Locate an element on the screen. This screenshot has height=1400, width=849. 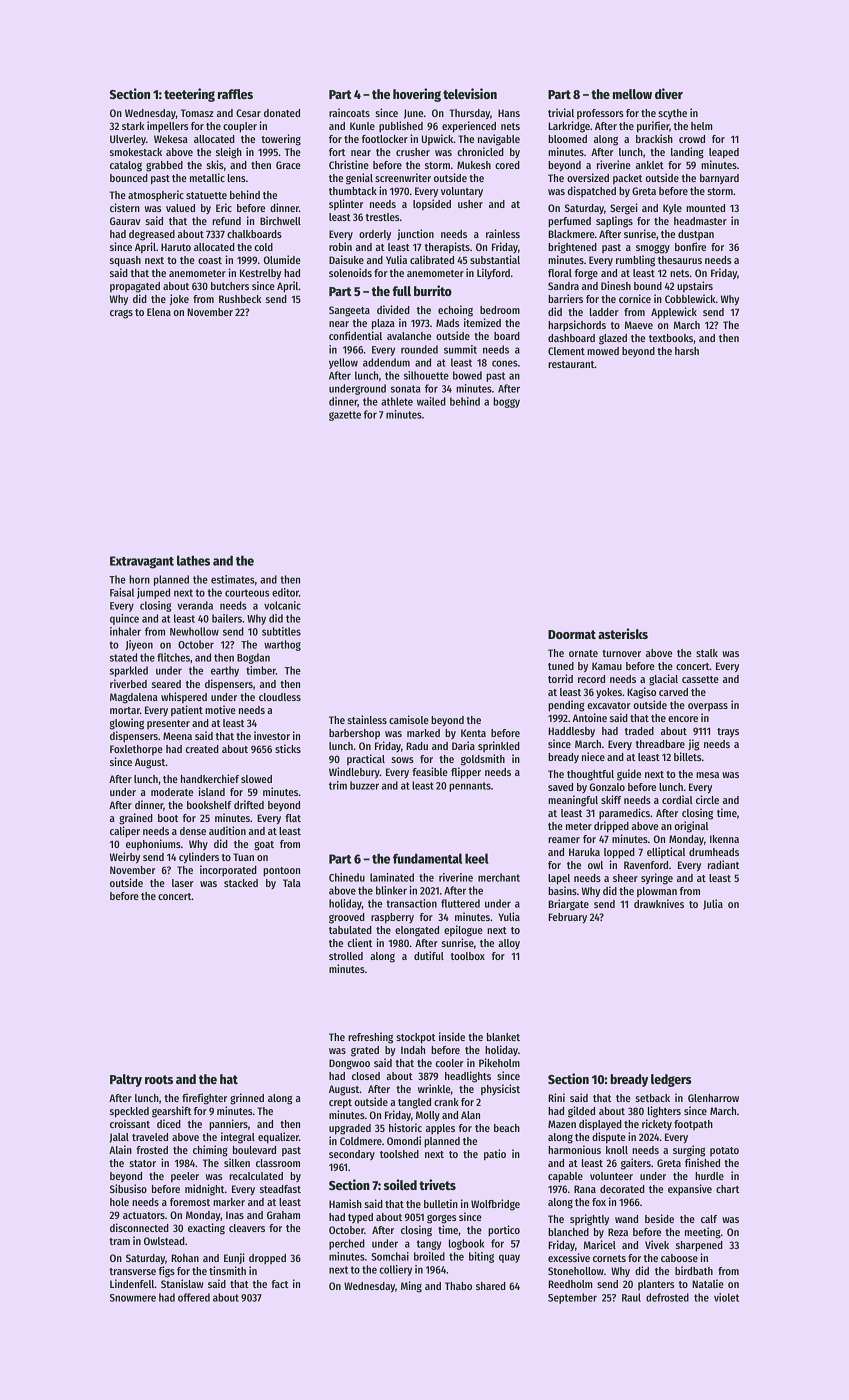
elongated is located at coordinates (417, 931).
